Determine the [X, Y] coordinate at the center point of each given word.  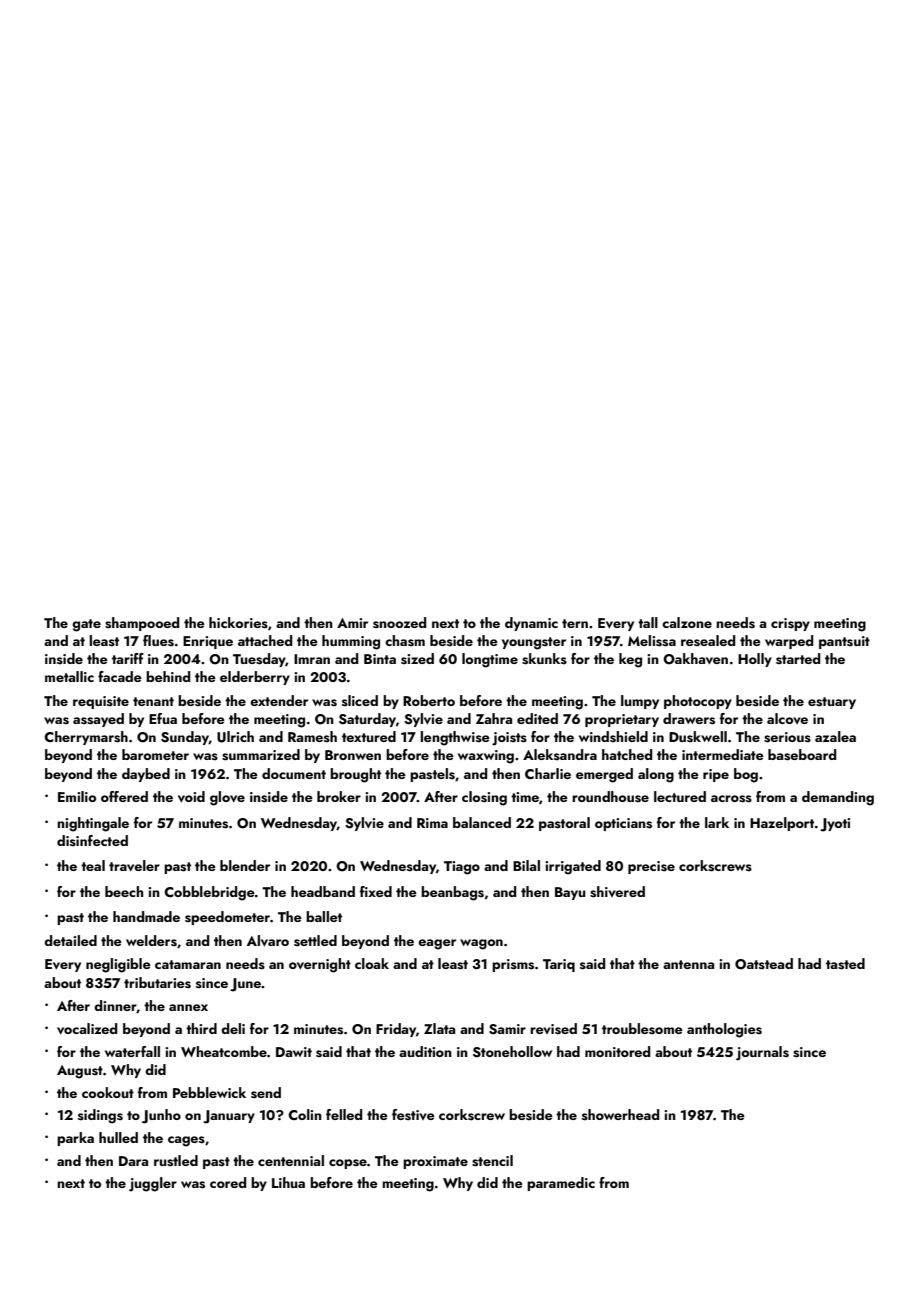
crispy [790, 624]
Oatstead [764, 964]
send [266, 1093]
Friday [396, 1030]
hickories [238, 623]
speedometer [227, 918]
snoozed [399, 623]
